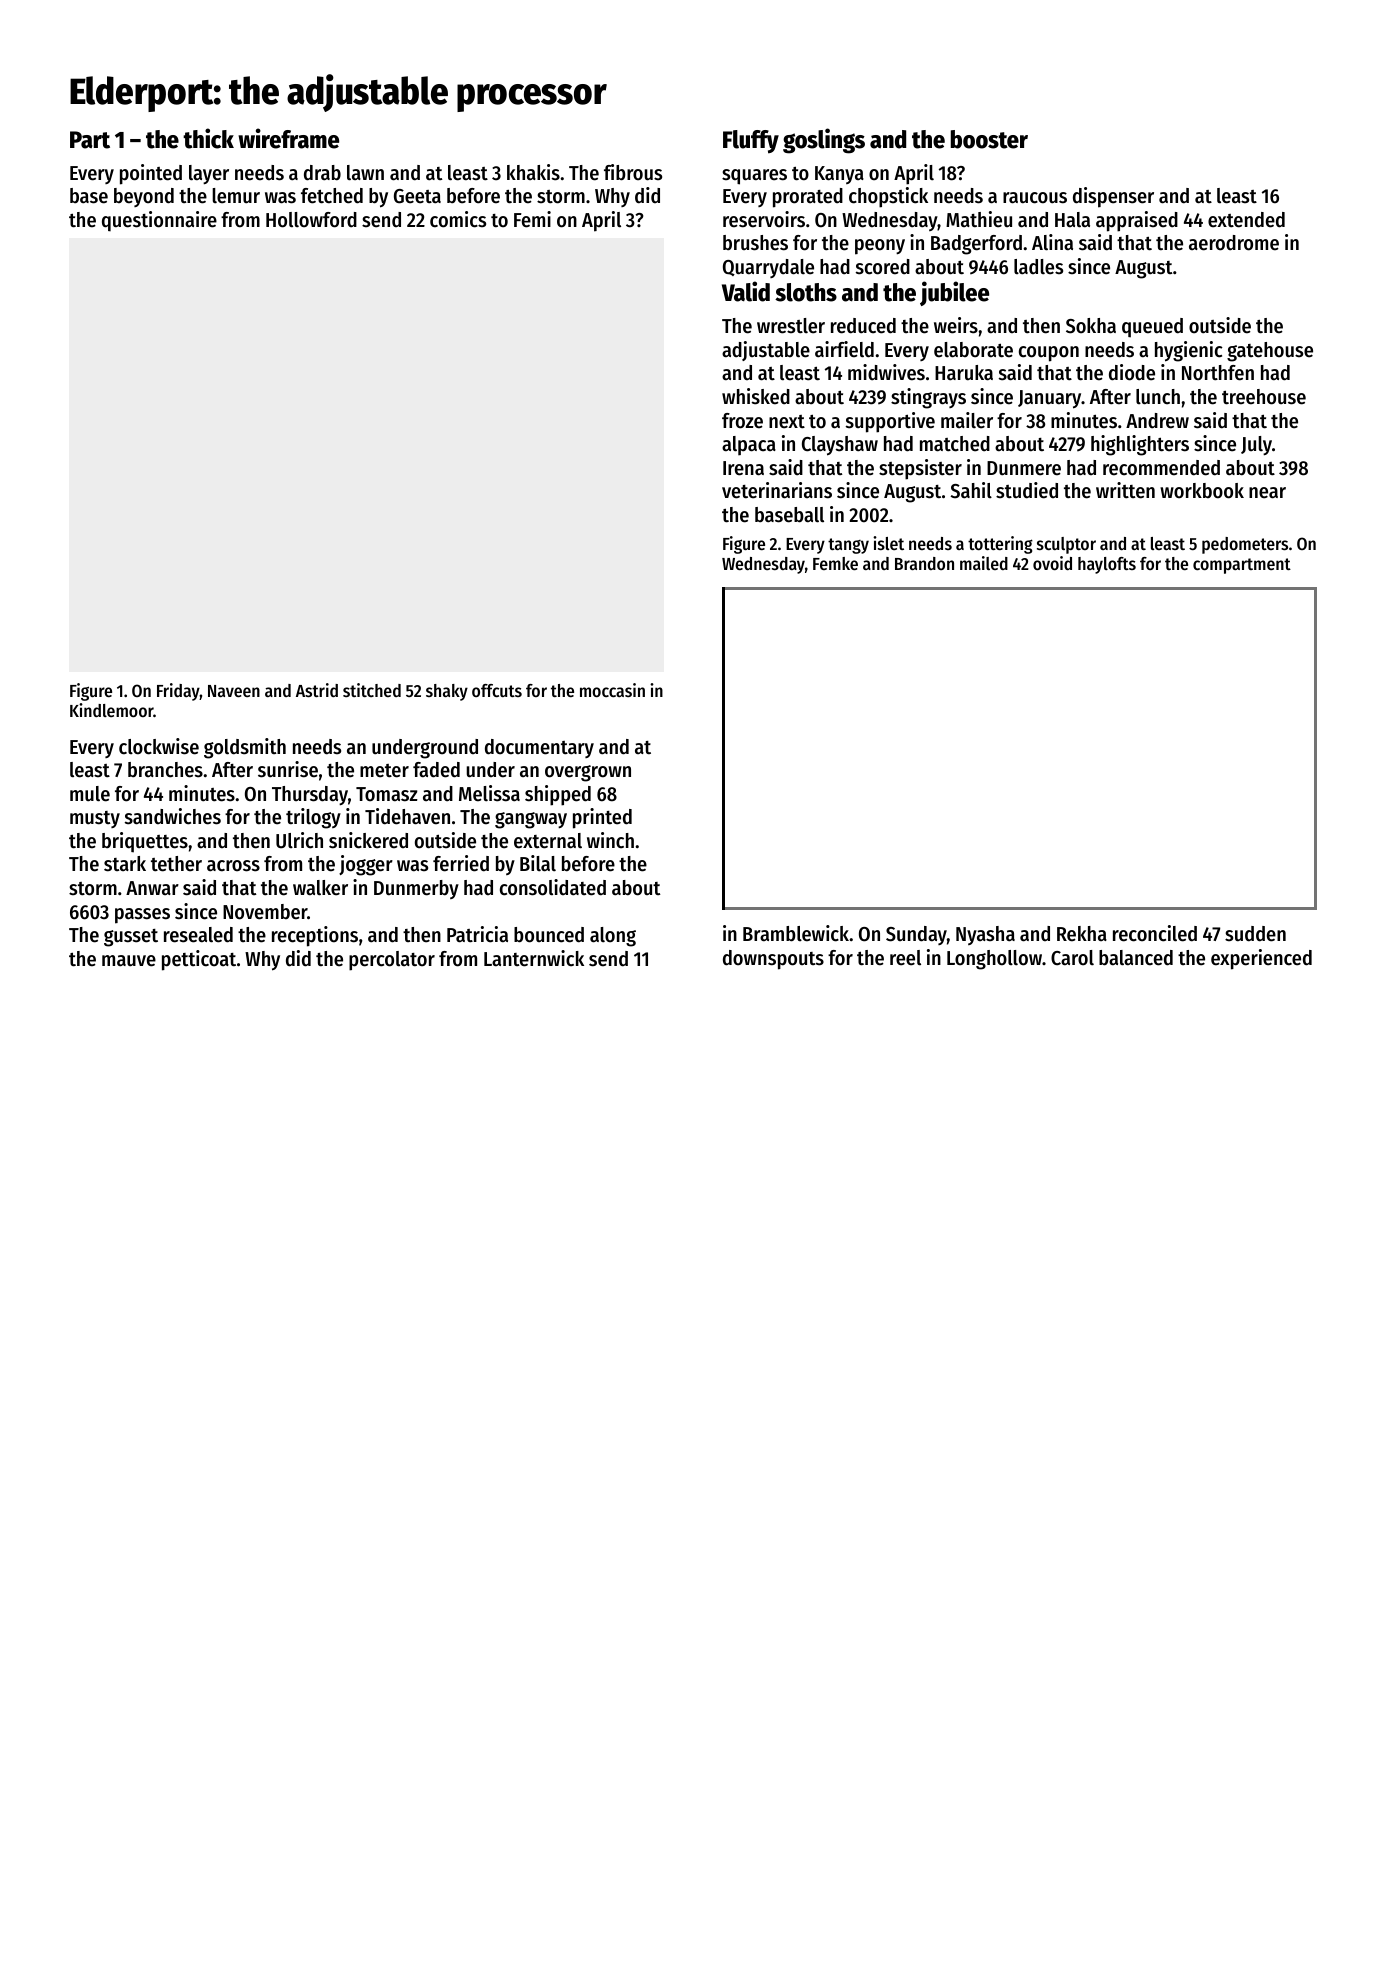  Describe the element at coordinates (1107, 565) in the page. I see `haylofts` at that location.
